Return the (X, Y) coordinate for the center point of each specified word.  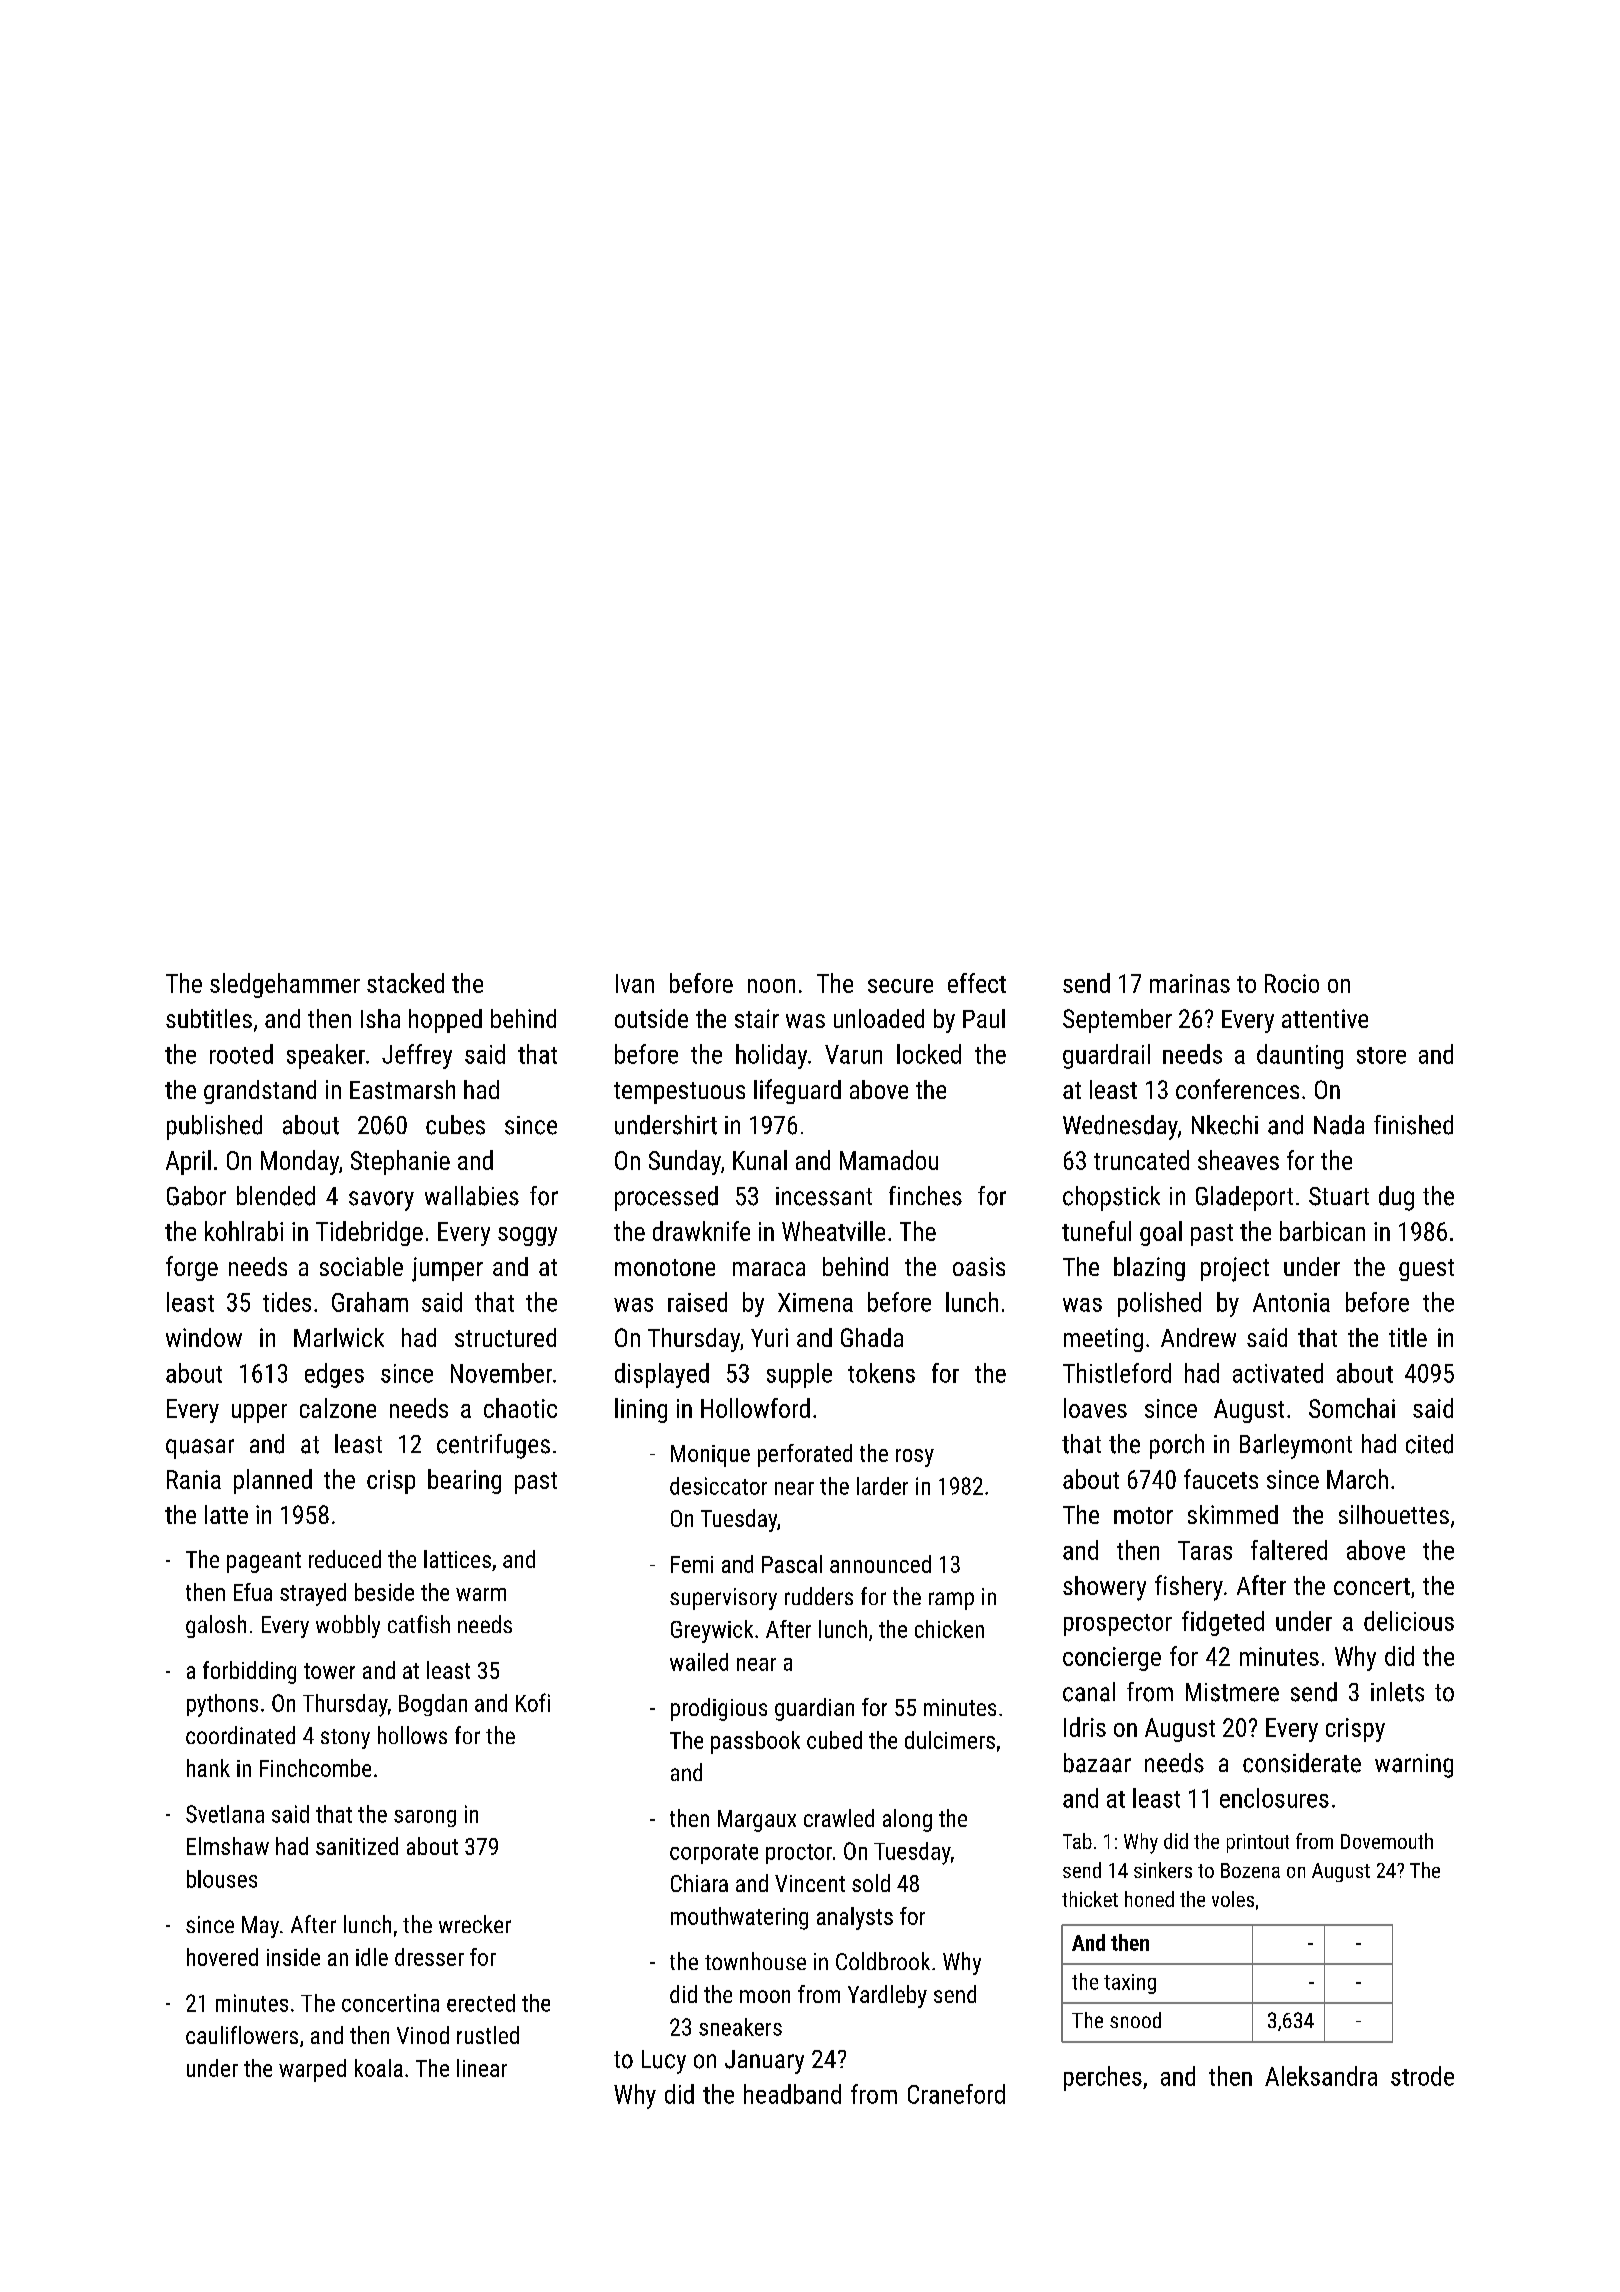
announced (880, 1564)
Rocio (1292, 983)
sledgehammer (285, 985)
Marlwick (339, 1337)
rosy (915, 1458)
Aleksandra (1321, 2076)
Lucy (664, 2062)
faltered (1289, 1550)
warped (312, 2070)
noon (771, 986)
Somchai (1352, 1408)
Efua (253, 1592)
